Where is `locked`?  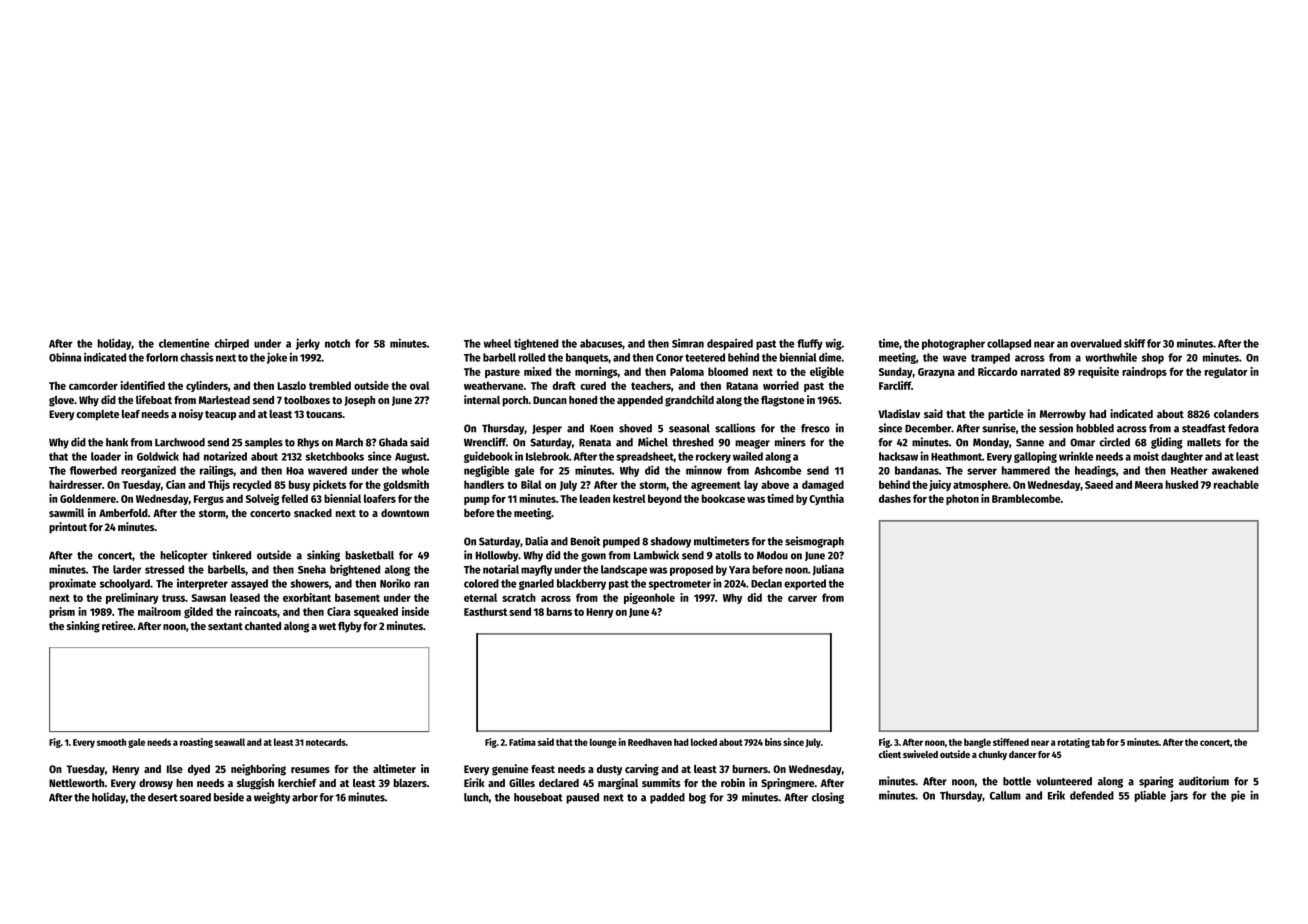 locked is located at coordinates (704, 742).
